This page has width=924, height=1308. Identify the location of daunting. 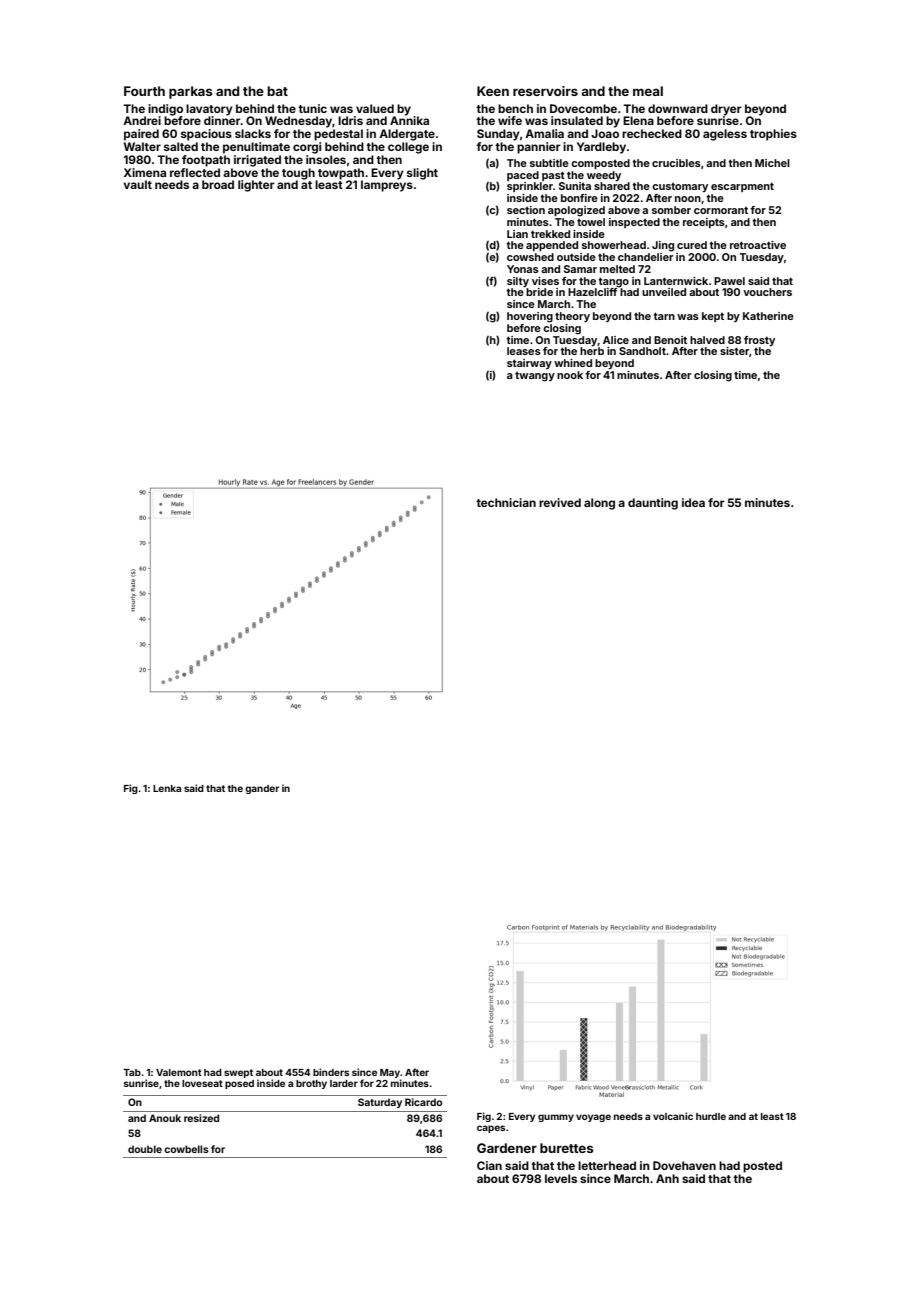
(653, 504).
